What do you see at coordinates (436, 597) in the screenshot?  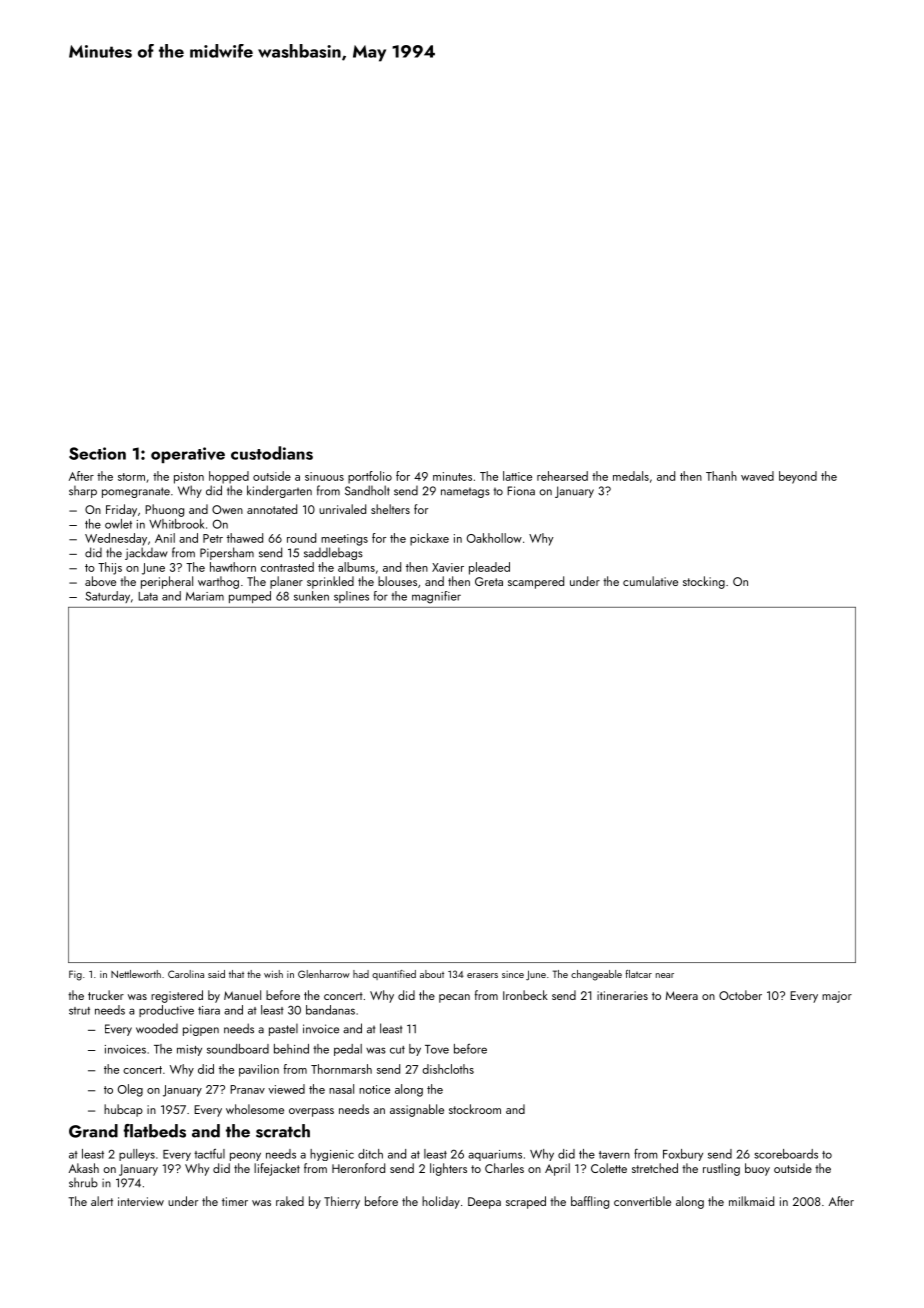 I see `magnifier` at bounding box center [436, 597].
